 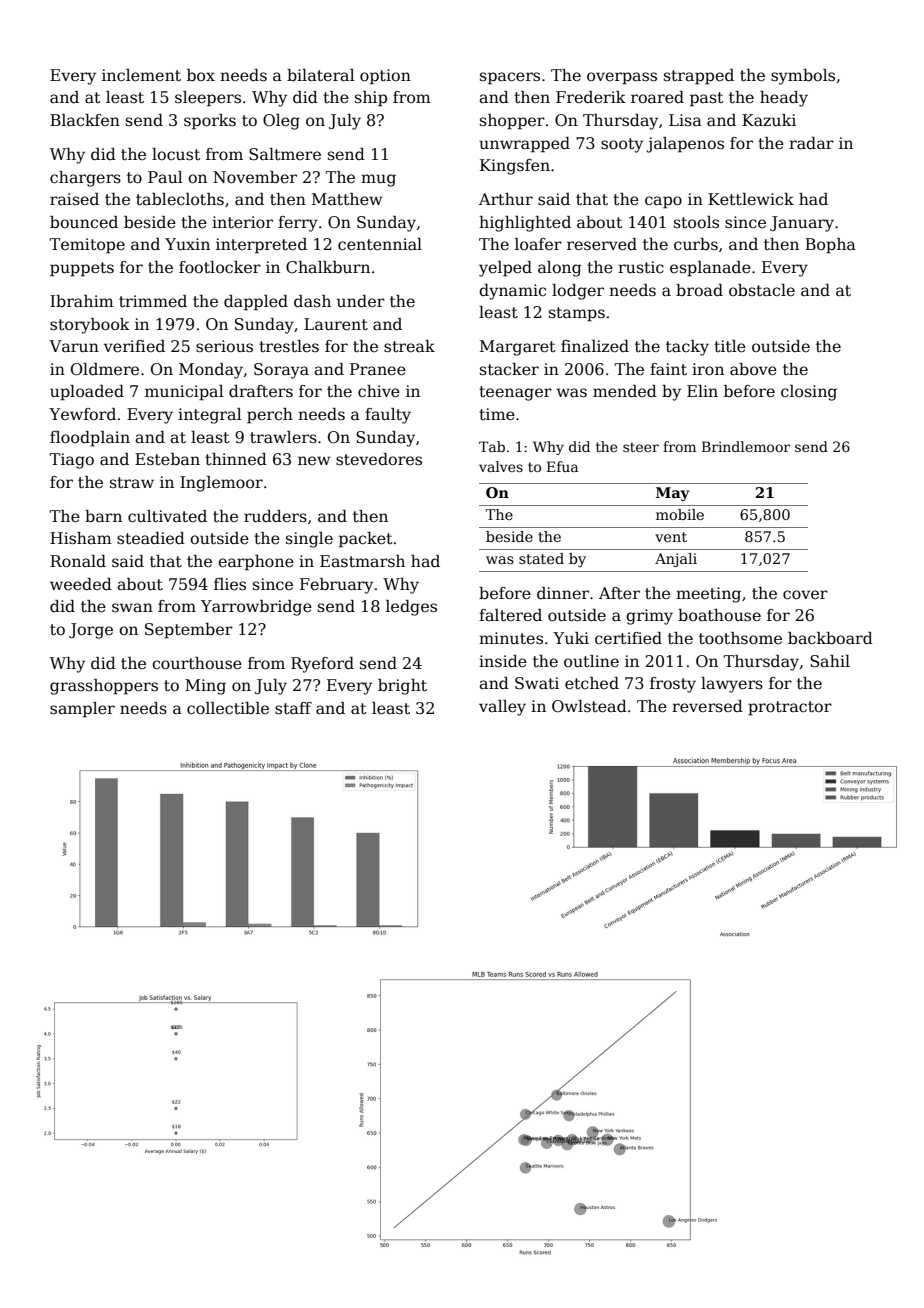 What do you see at coordinates (293, 708) in the screenshot?
I see `staff` at bounding box center [293, 708].
